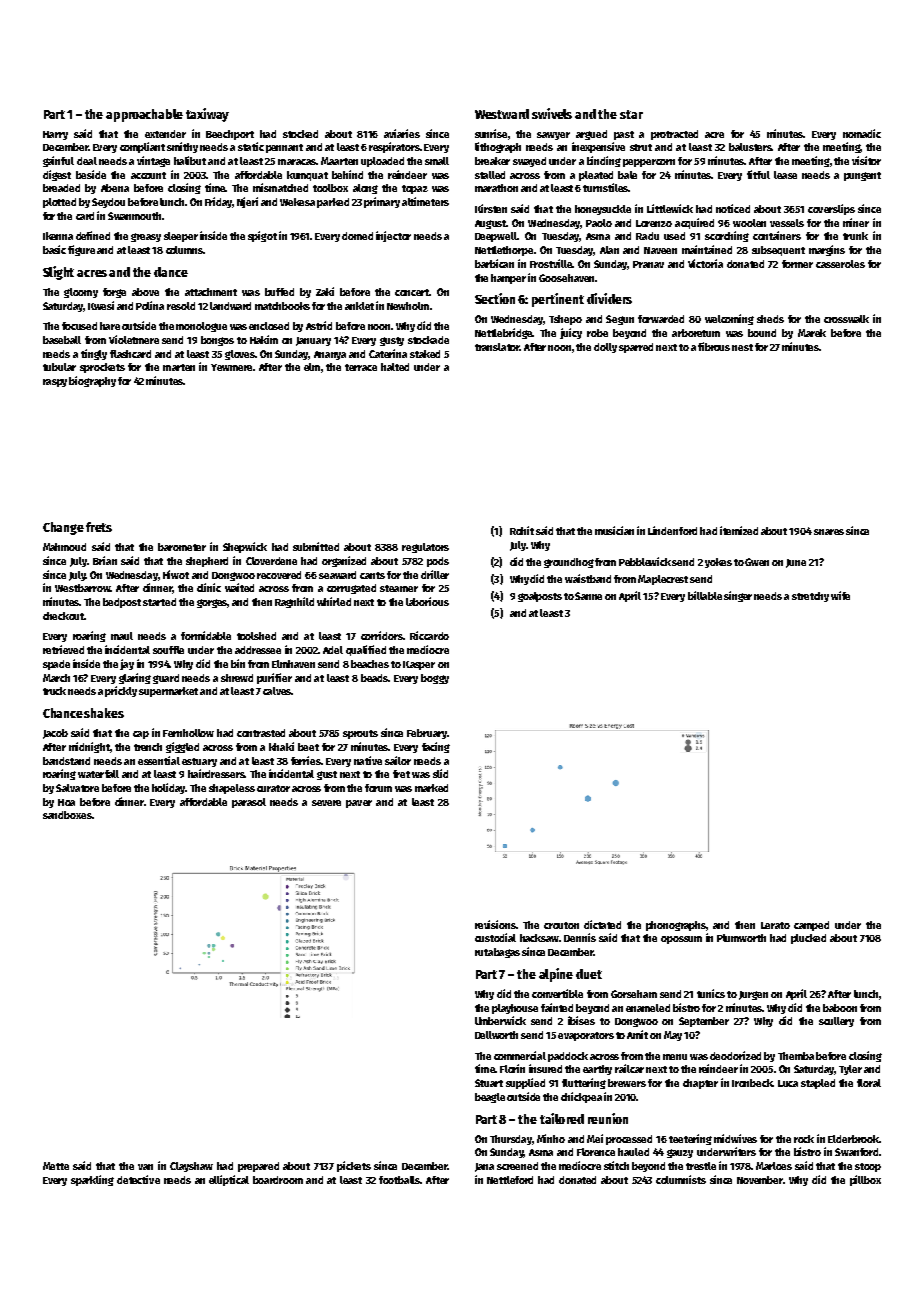 The image size is (924, 1308). Describe the element at coordinates (63, 649) in the image. I see `retrieved` at that location.
